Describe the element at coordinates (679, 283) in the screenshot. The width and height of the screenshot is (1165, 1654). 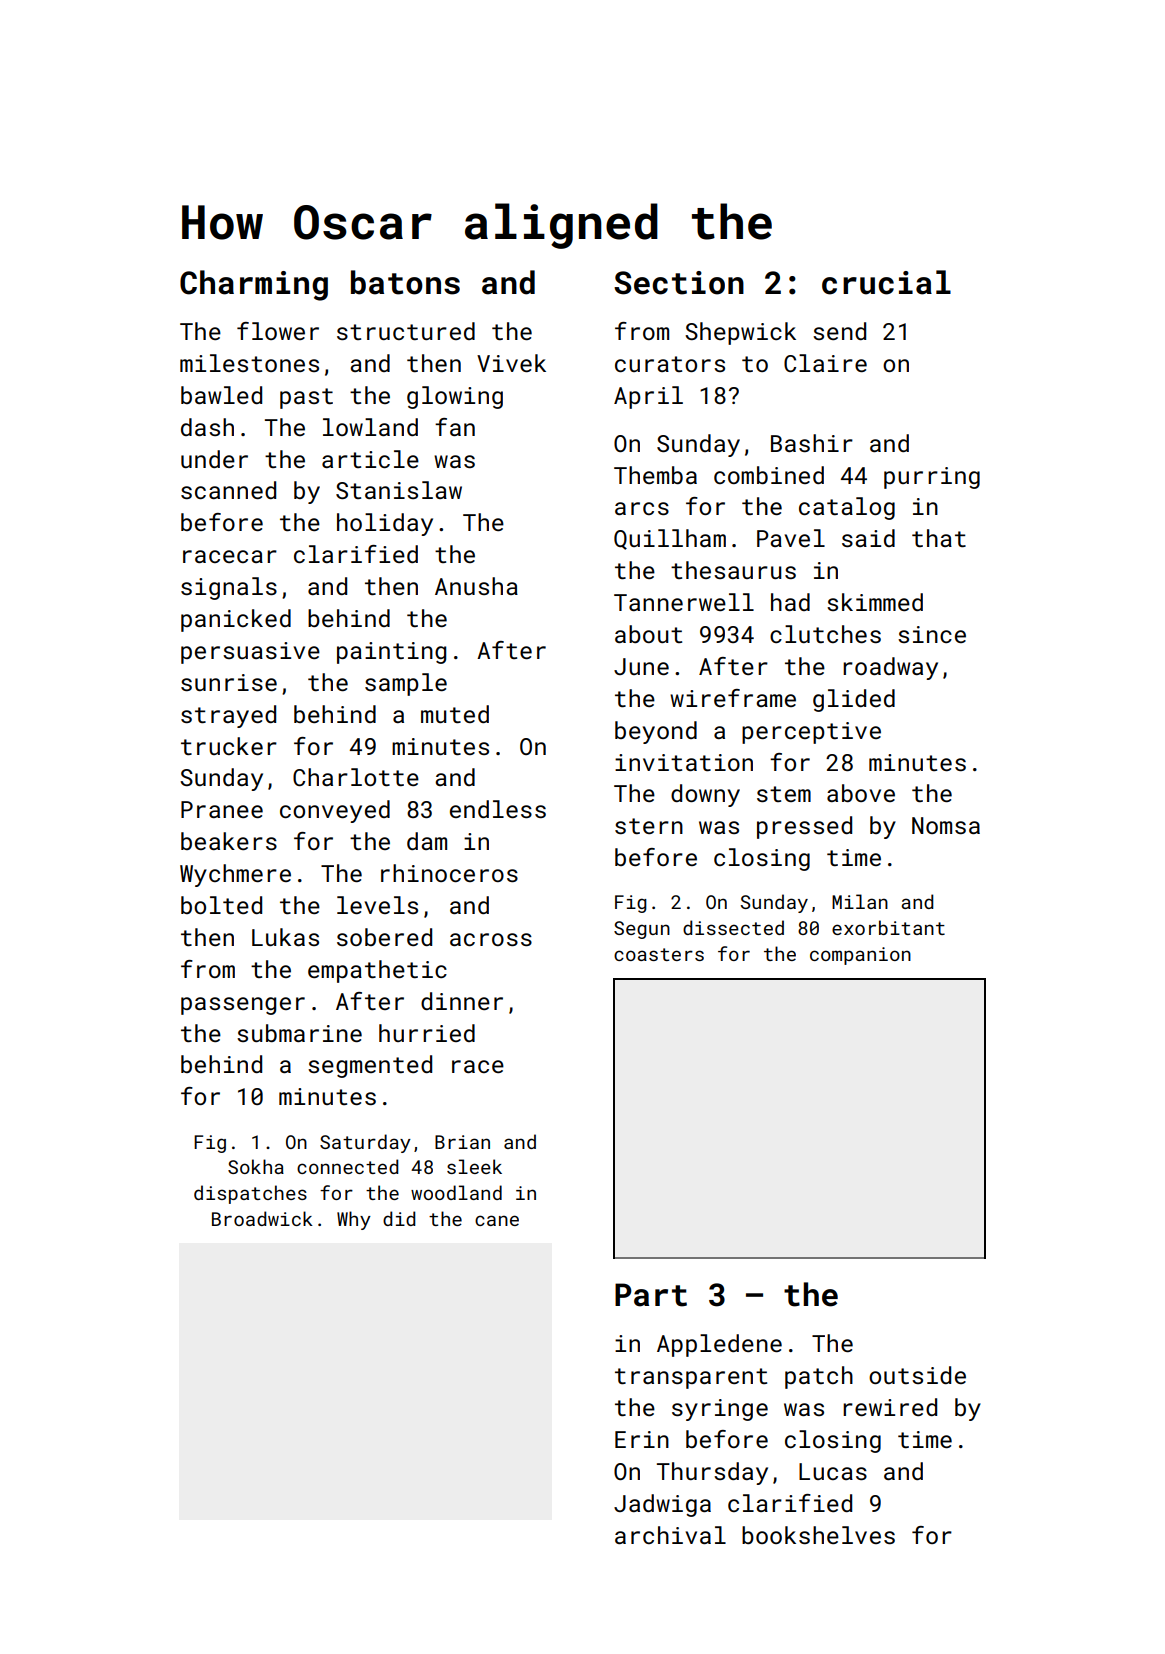
I see `Section` at that location.
